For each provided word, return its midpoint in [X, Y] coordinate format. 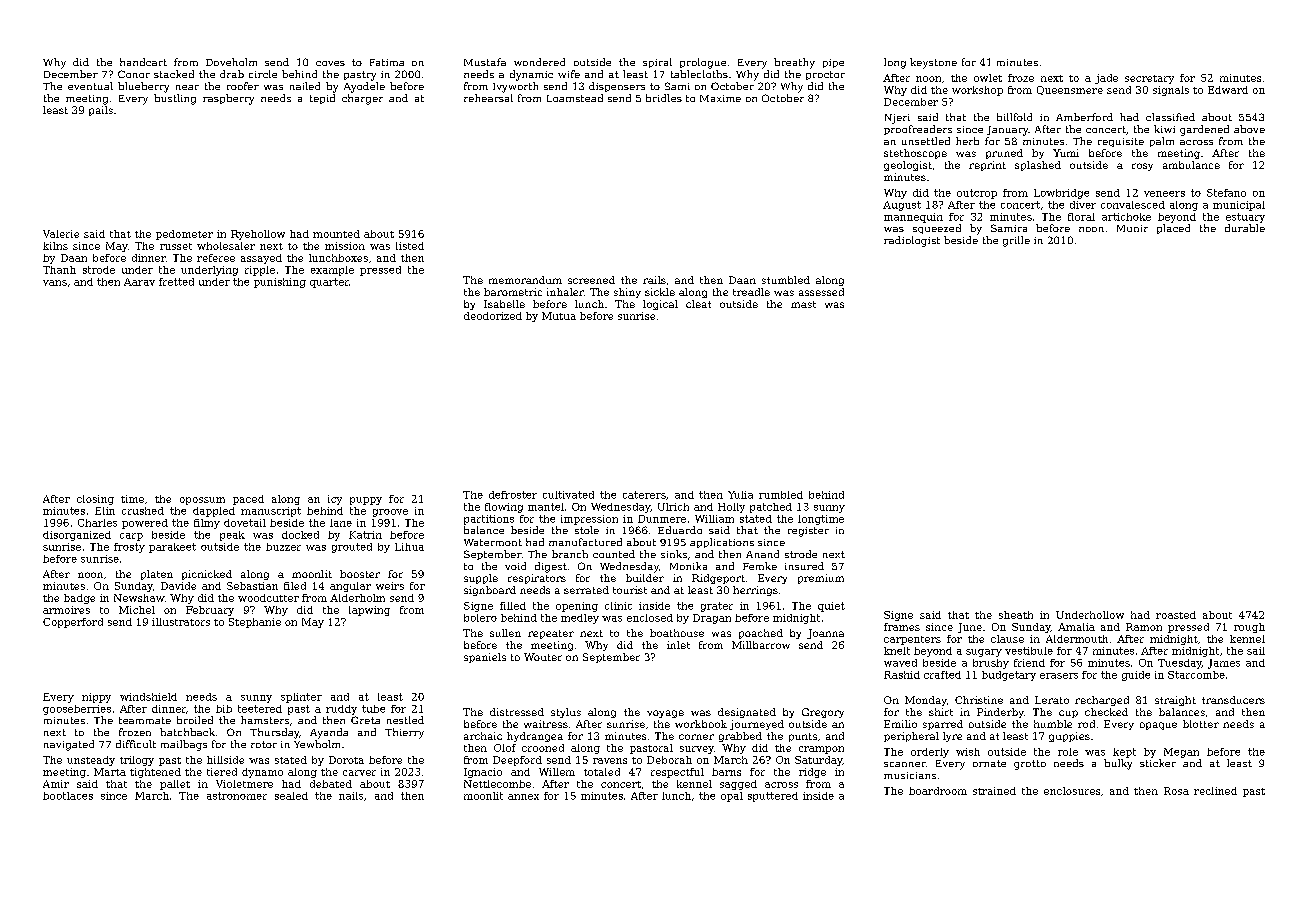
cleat [698, 304]
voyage [665, 714]
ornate [989, 763]
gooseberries [77, 710]
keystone [933, 63]
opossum [202, 501]
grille [1016, 241]
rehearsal [488, 98]
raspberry [228, 99]
